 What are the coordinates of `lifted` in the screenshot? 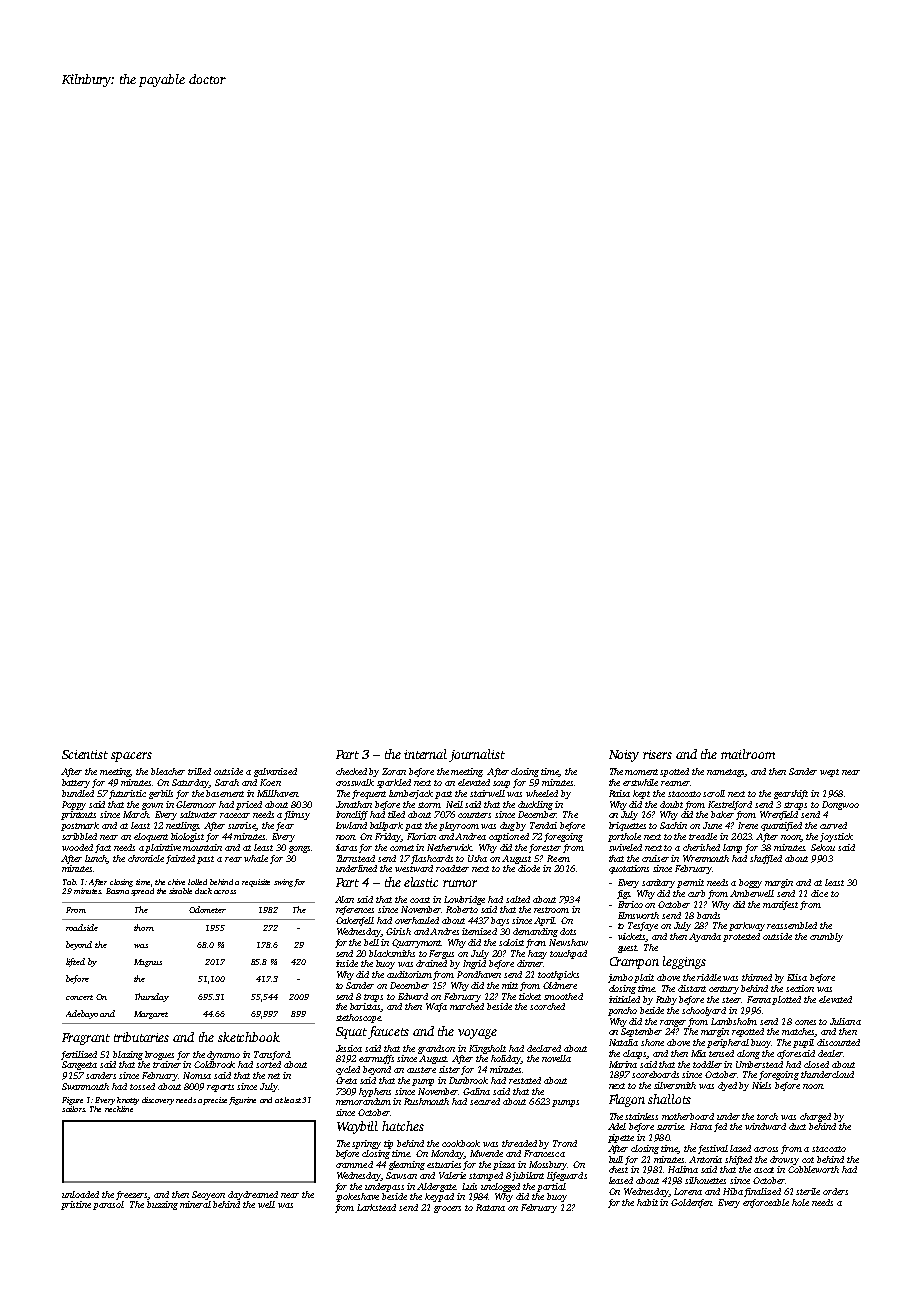 It's located at (75, 962).
